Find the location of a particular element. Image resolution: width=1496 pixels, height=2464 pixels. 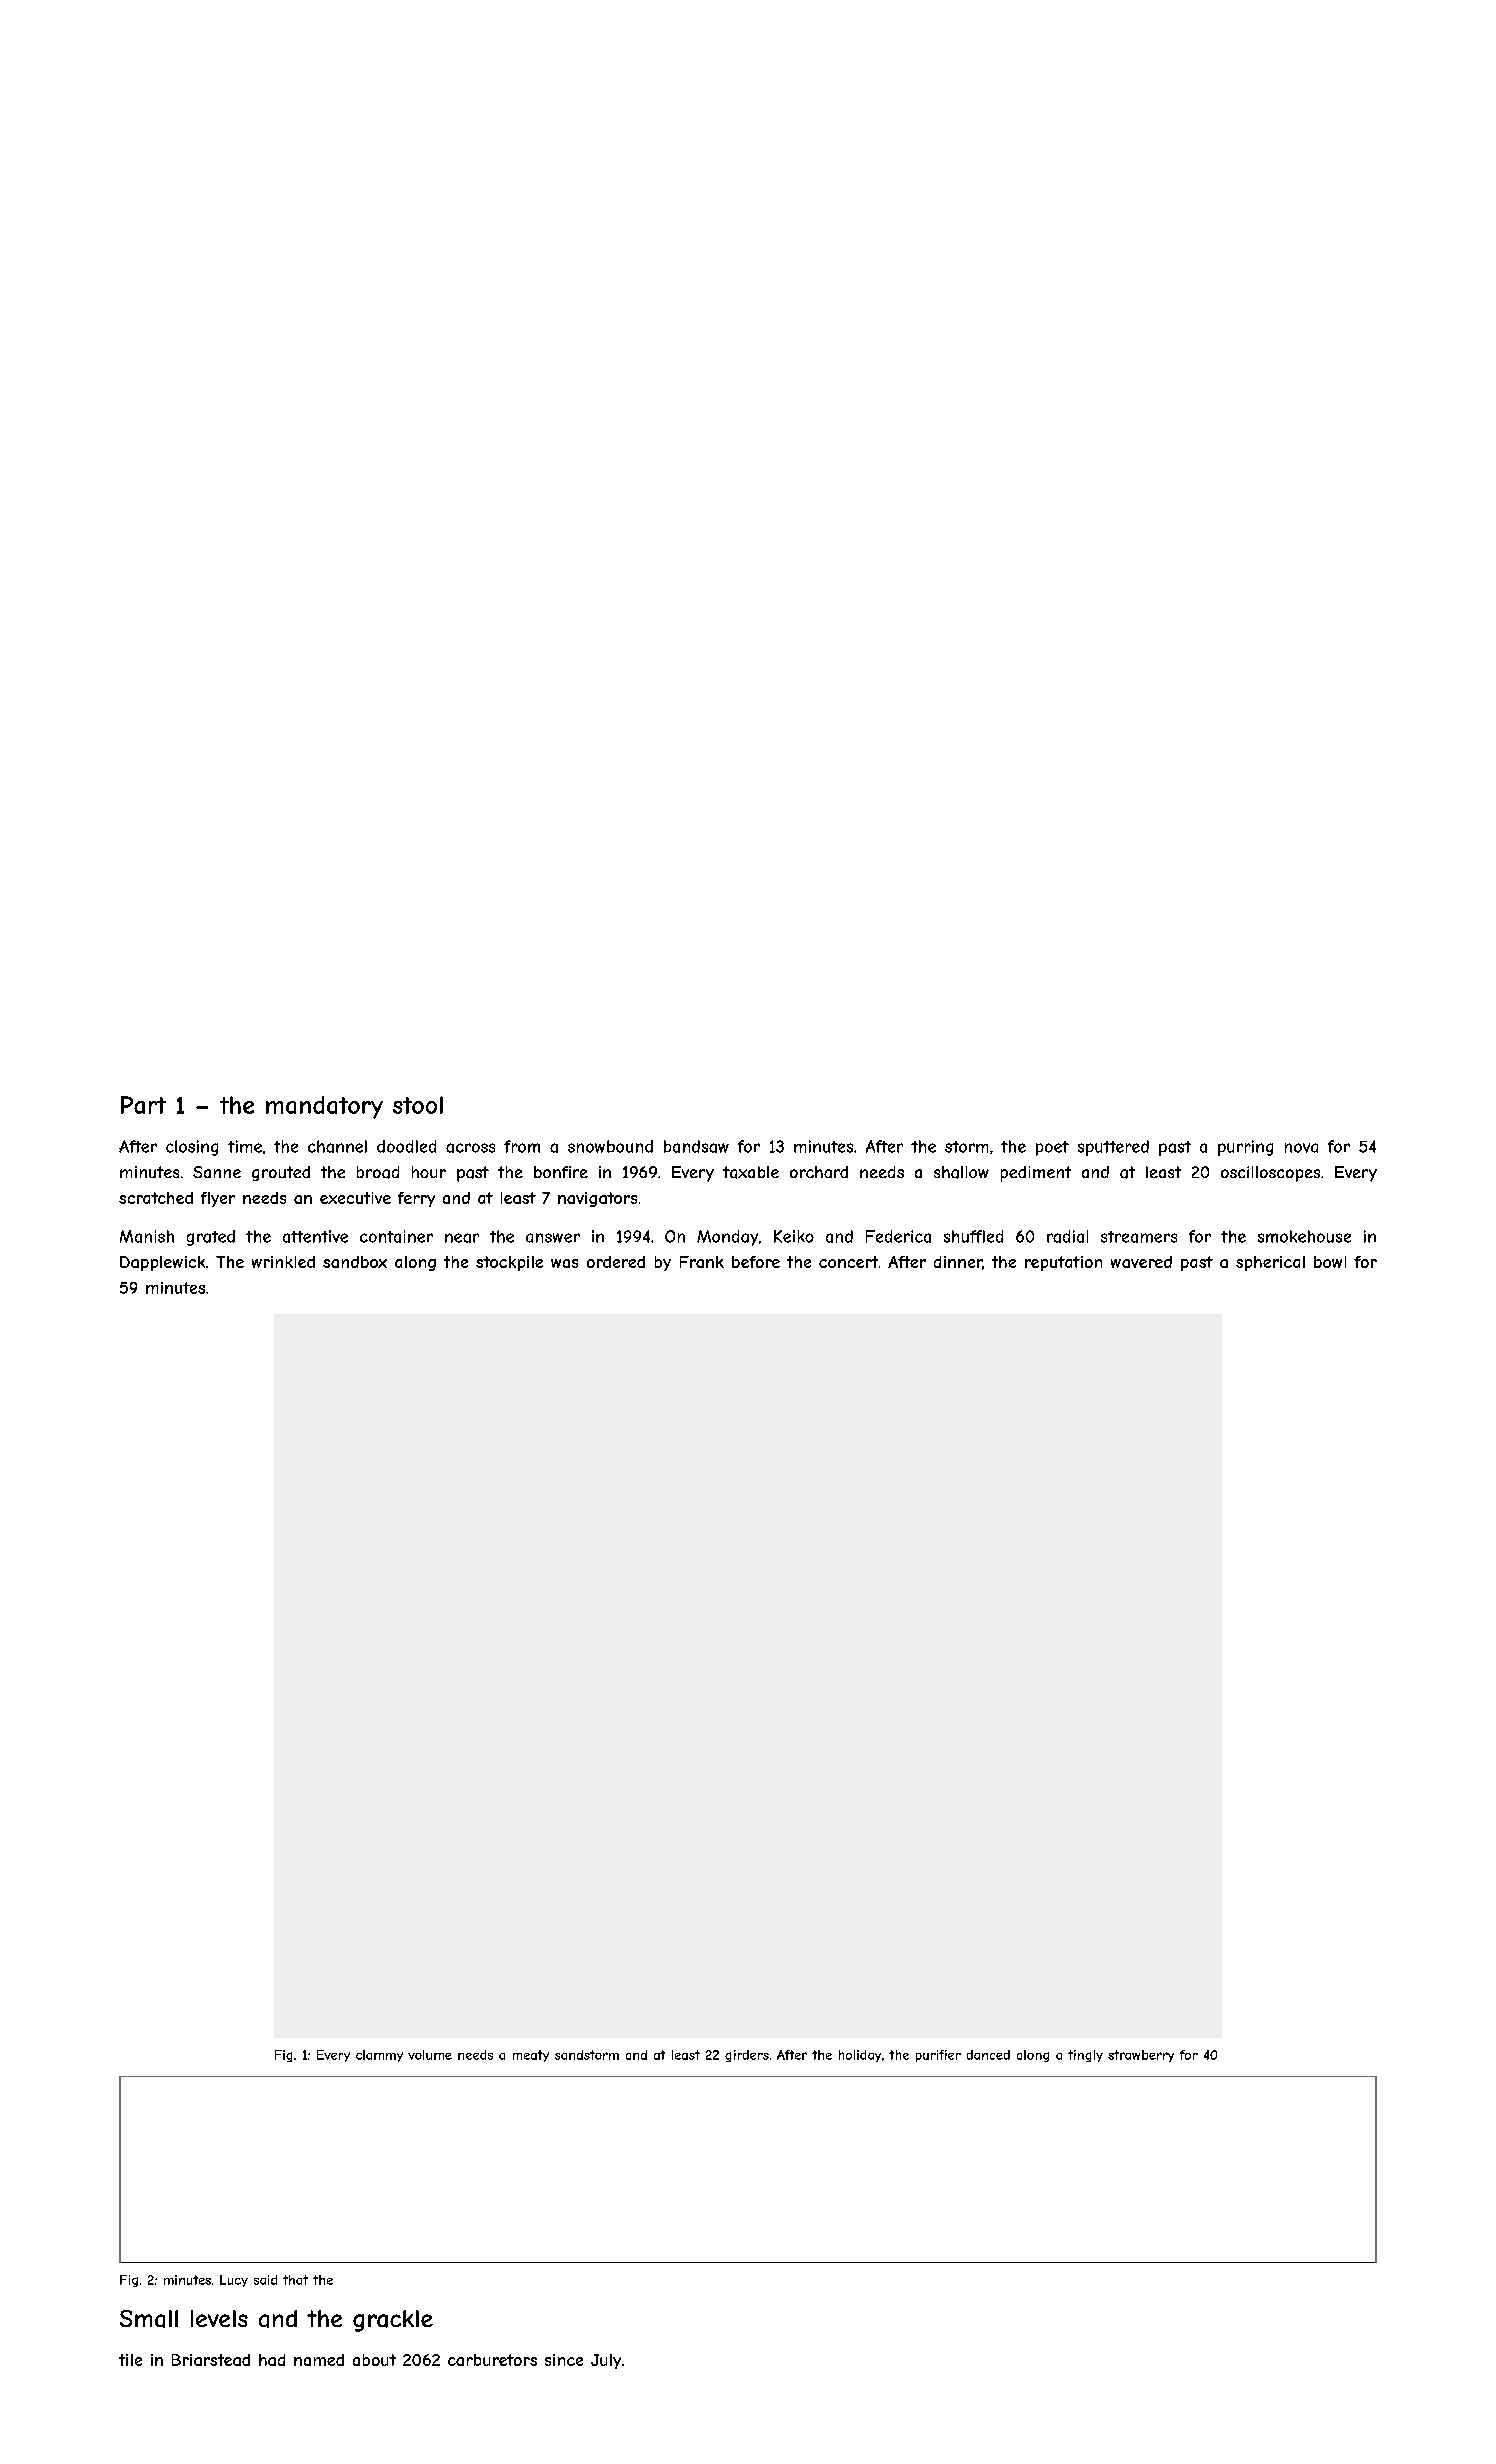

clammy is located at coordinates (379, 2056).
